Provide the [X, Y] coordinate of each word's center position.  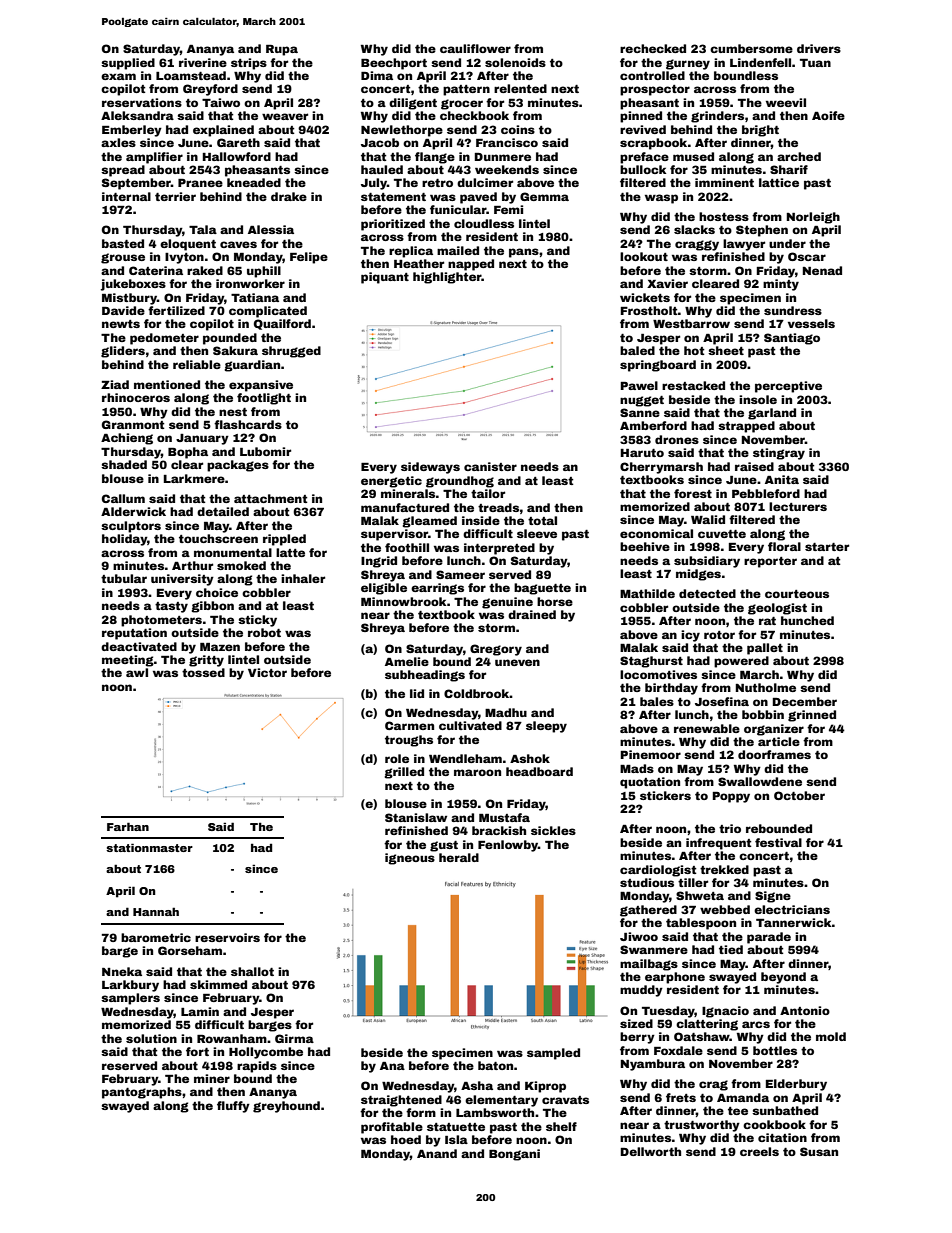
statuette [456, 1127]
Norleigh [813, 218]
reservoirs [227, 937]
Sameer [460, 574]
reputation [134, 634]
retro [437, 183]
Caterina [156, 270]
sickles [553, 830]
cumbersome [751, 48]
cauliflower [475, 48]
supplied [128, 64]
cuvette [722, 534]
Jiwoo [639, 936]
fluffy [233, 1107]
